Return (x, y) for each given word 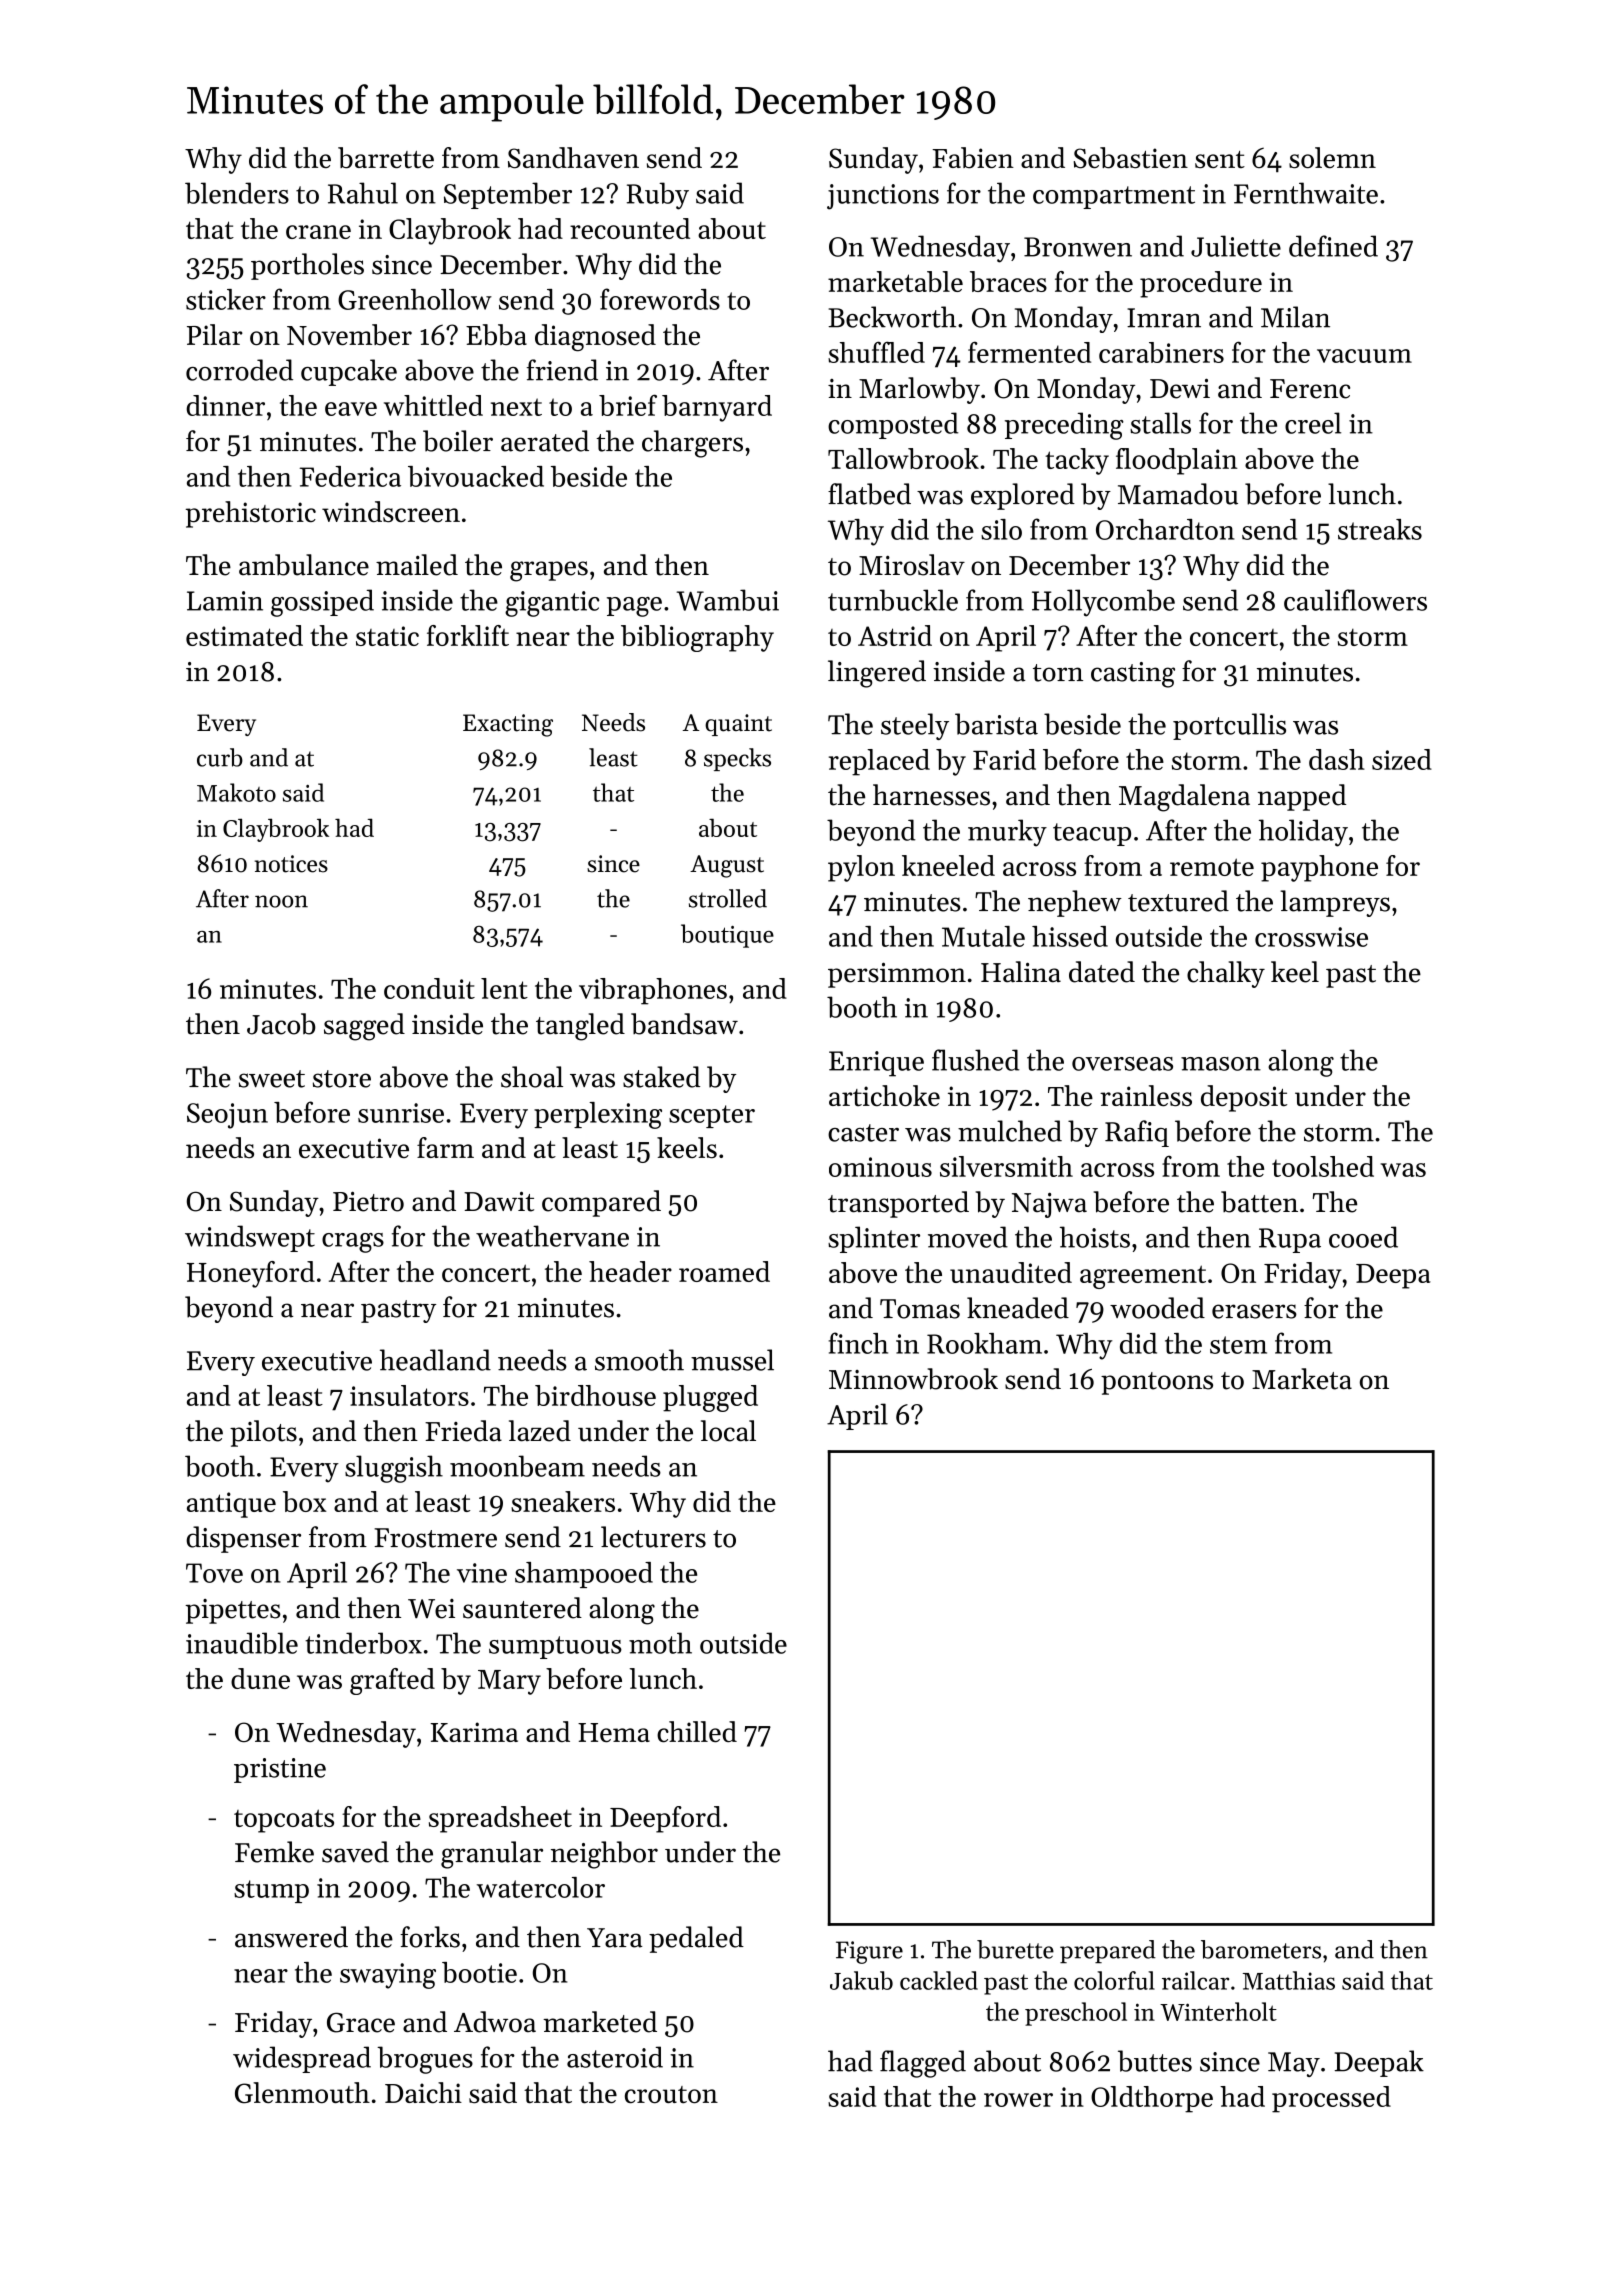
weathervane (552, 1236)
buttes (1155, 2061)
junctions (883, 197)
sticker (226, 299)
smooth (639, 1360)
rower (1018, 2100)
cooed (1363, 1237)
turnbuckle (893, 600)
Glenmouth (302, 2093)
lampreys (1335, 903)
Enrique (876, 1064)
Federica (350, 476)
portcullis (1229, 726)
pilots (263, 1433)
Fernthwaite (1306, 193)
